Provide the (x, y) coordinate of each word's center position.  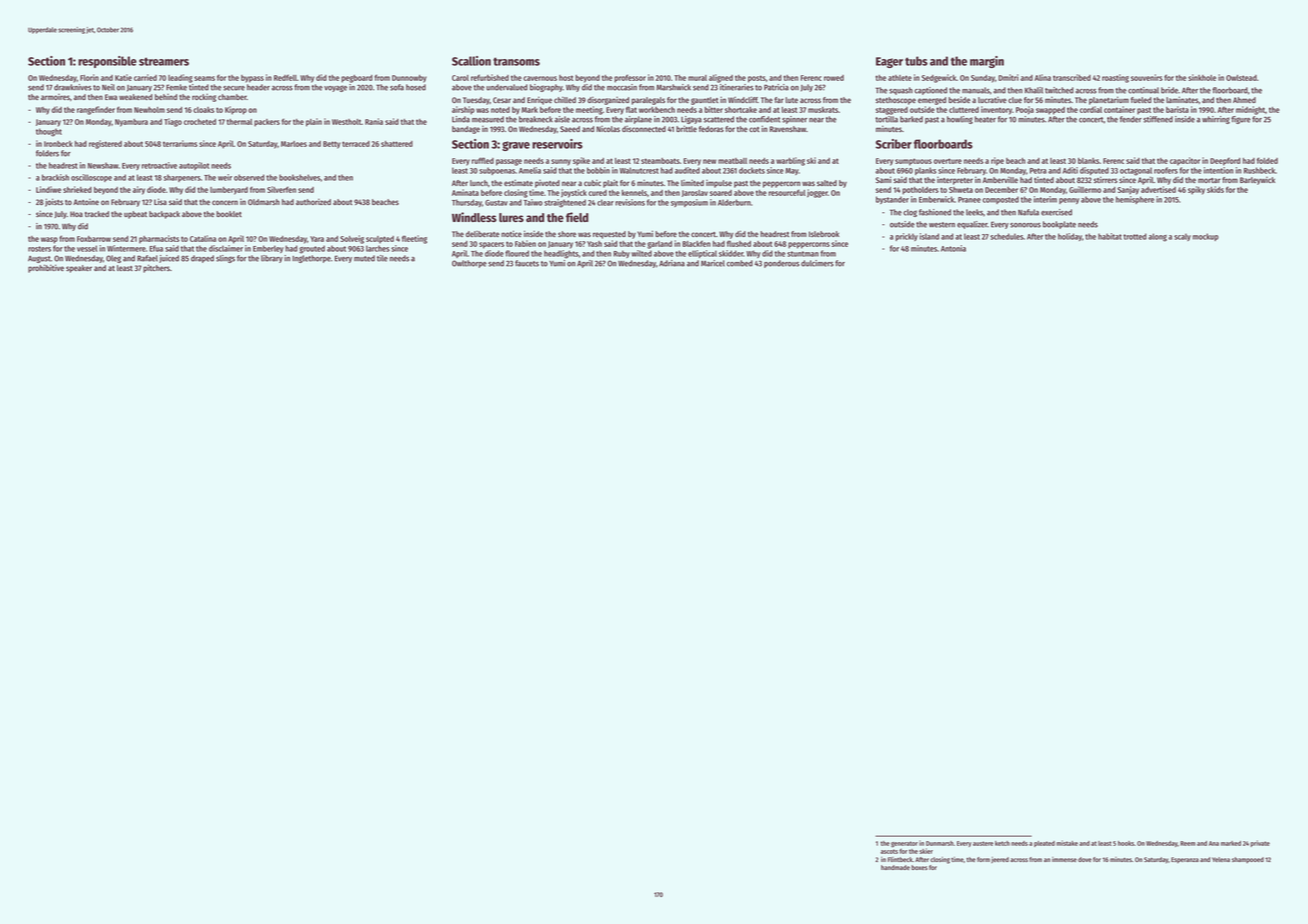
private (1260, 843)
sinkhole (1202, 77)
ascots (889, 851)
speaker (79, 269)
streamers (164, 61)
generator (904, 844)
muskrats (823, 110)
